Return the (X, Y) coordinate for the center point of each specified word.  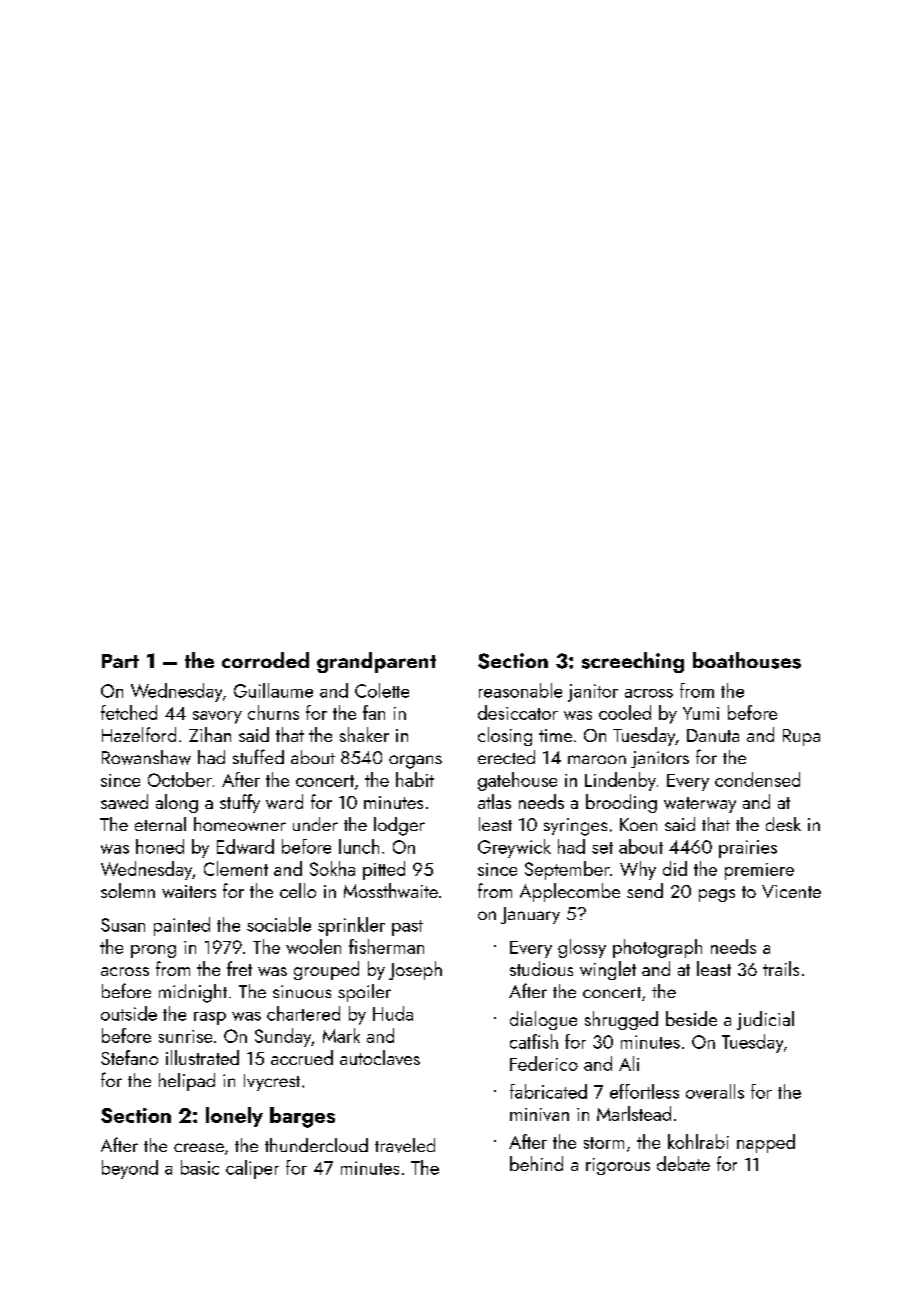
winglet (608, 970)
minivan (539, 1114)
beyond (130, 1169)
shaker (364, 734)
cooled (625, 712)
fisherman (386, 946)
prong (153, 951)
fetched (129, 712)
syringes (575, 827)
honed (160, 846)
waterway (700, 805)
